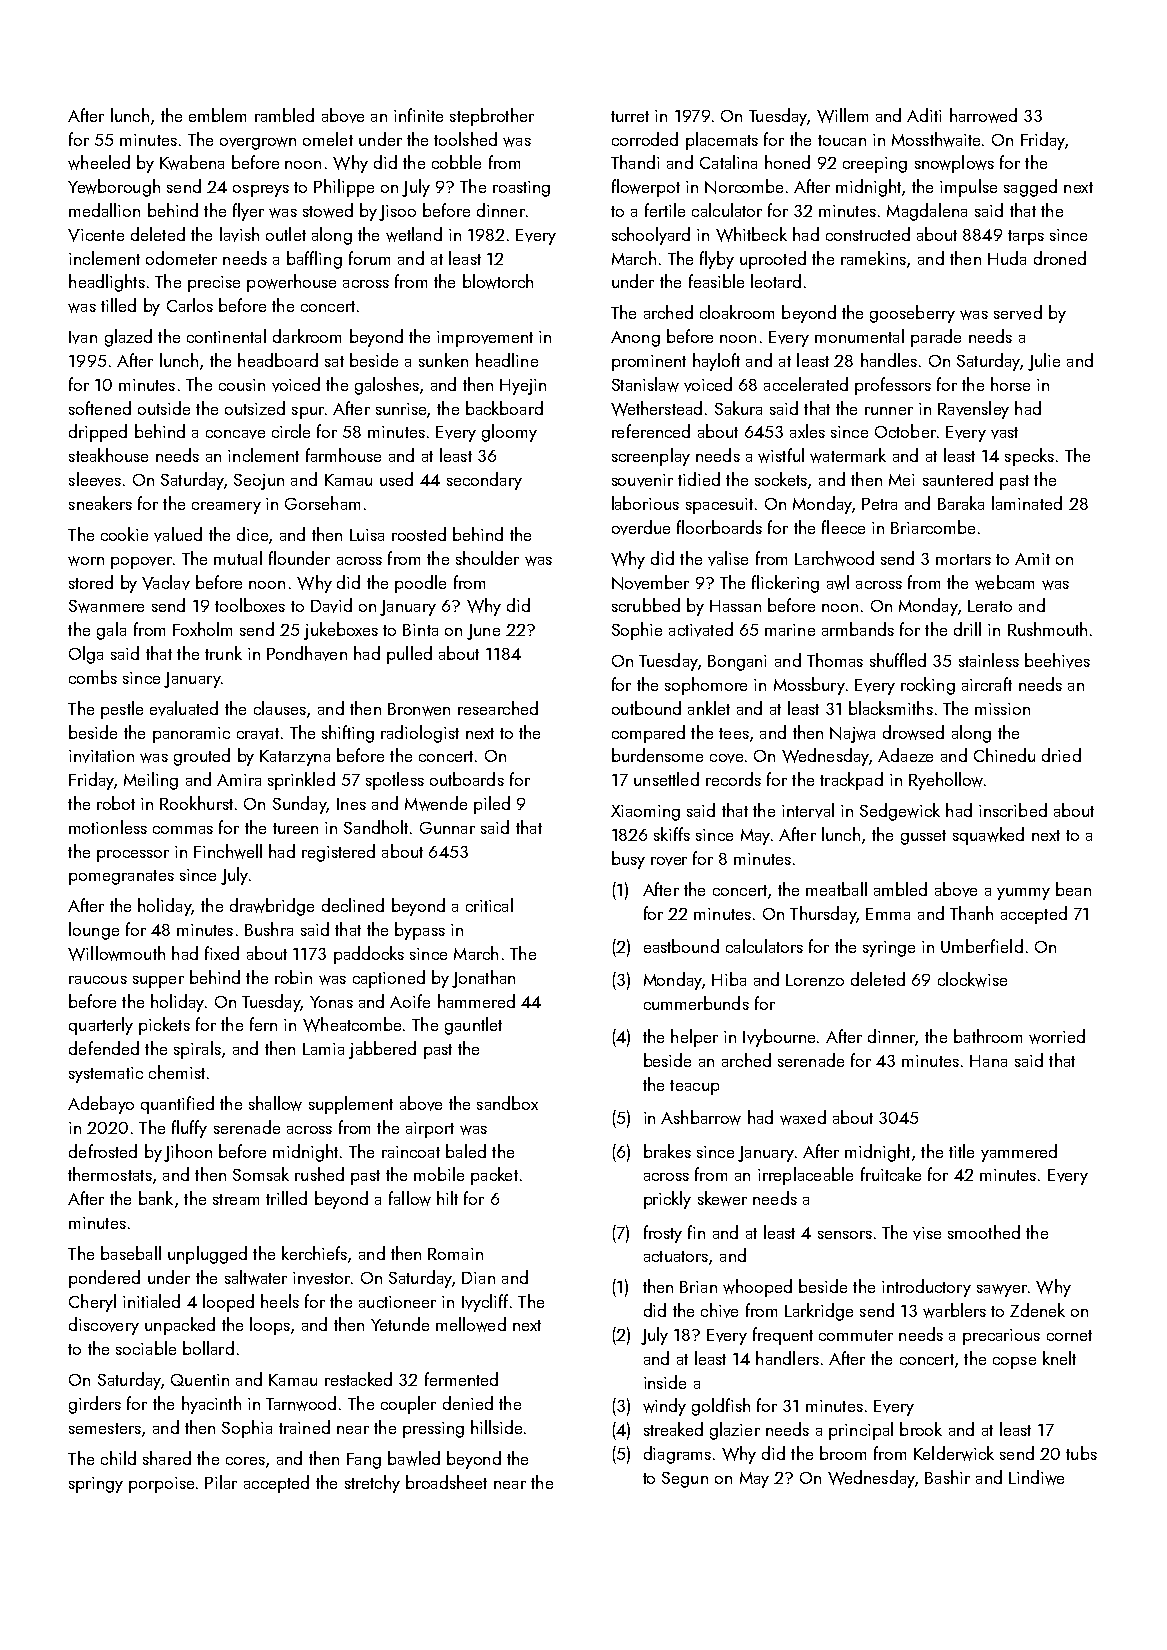 The image size is (1167, 1650). What do you see at coordinates (96, 1485) in the page?
I see `springy` at bounding box center [96, 1485].
